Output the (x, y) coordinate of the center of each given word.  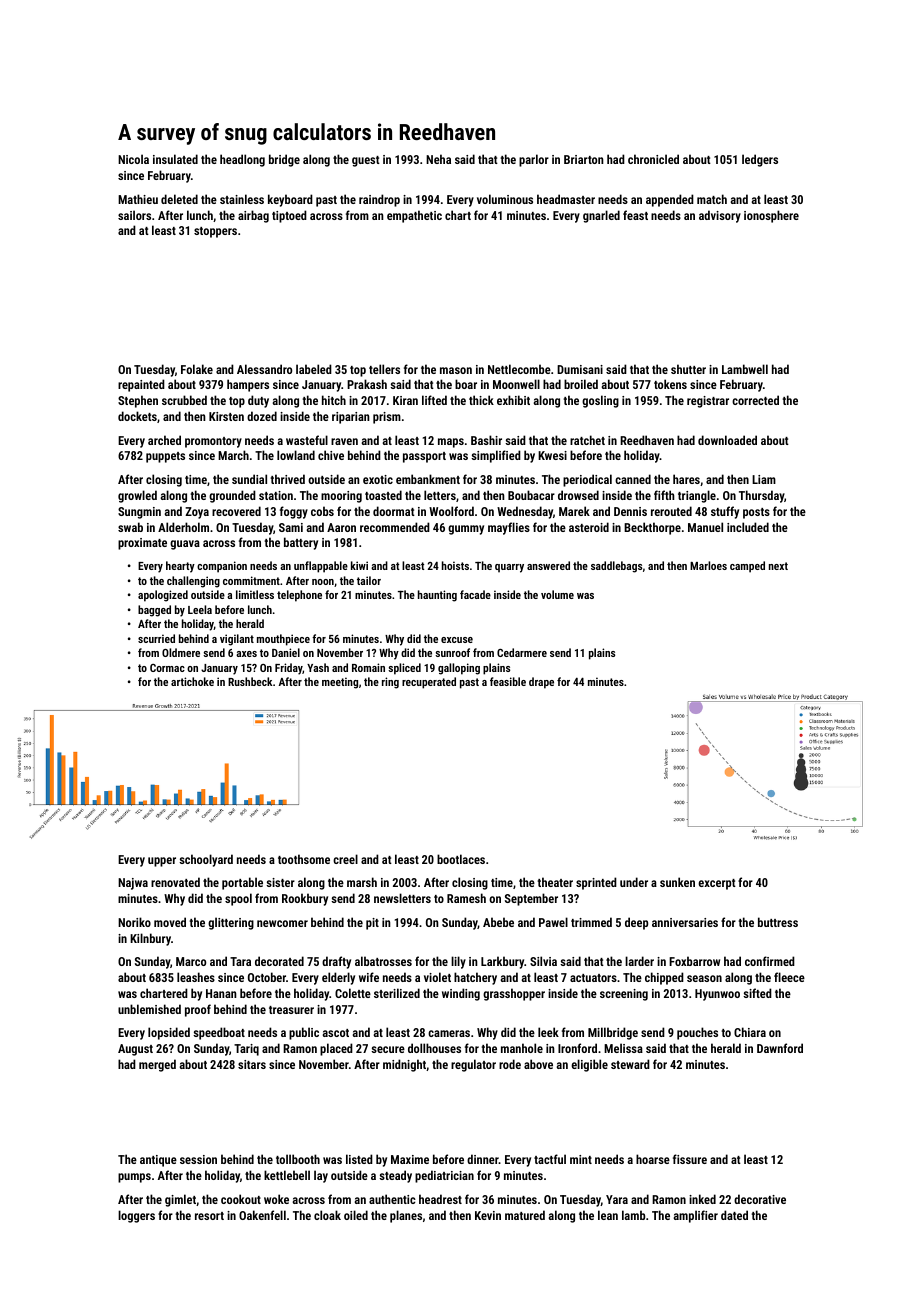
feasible (508, 681)
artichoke (192, 681)
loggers (136, 1216)
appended (670, 200)
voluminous (505, 199)
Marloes (708, 565)
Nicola (133, 159)
